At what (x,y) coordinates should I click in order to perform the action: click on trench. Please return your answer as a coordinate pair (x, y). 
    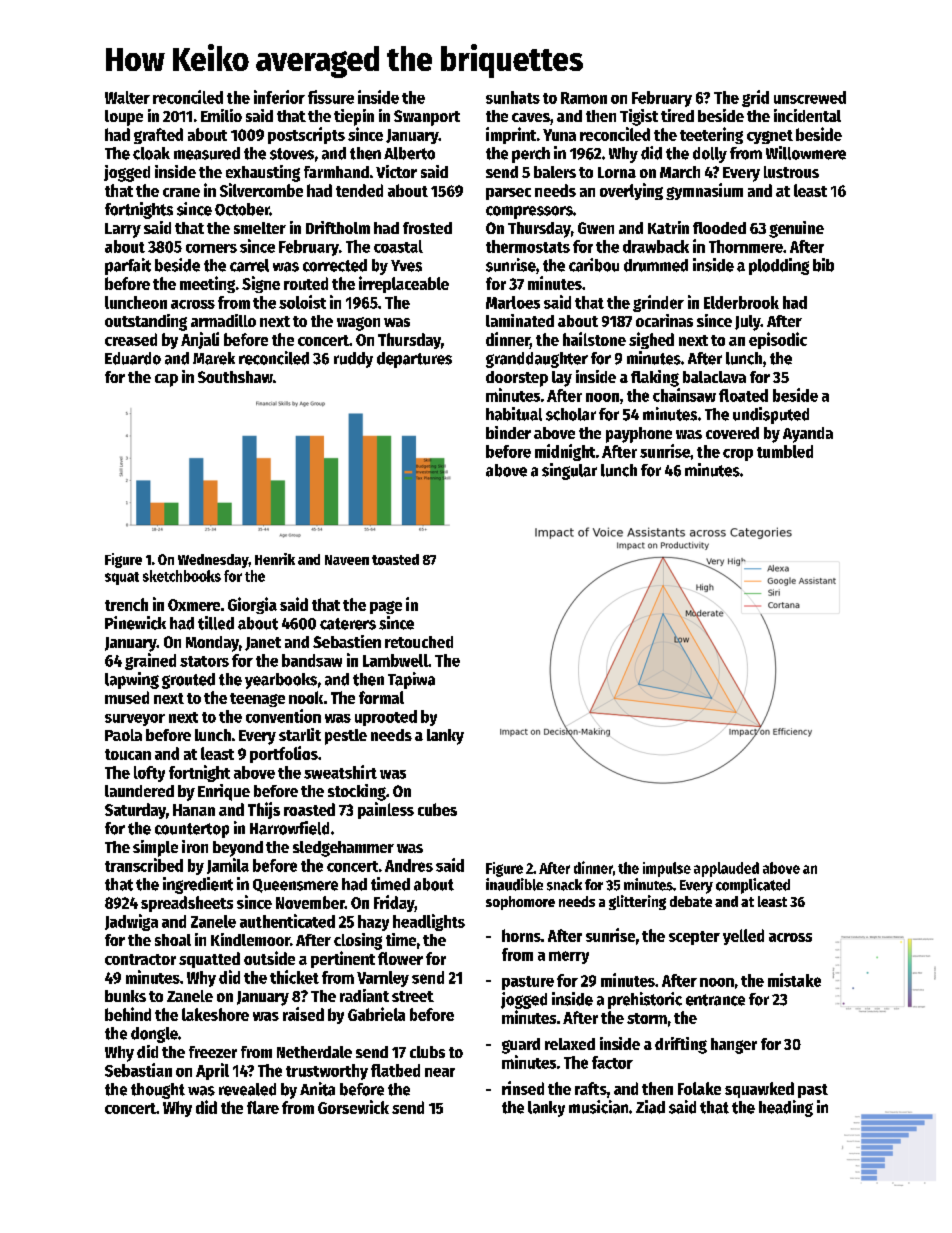
    Looking at the image, I should click on (126, 604).
